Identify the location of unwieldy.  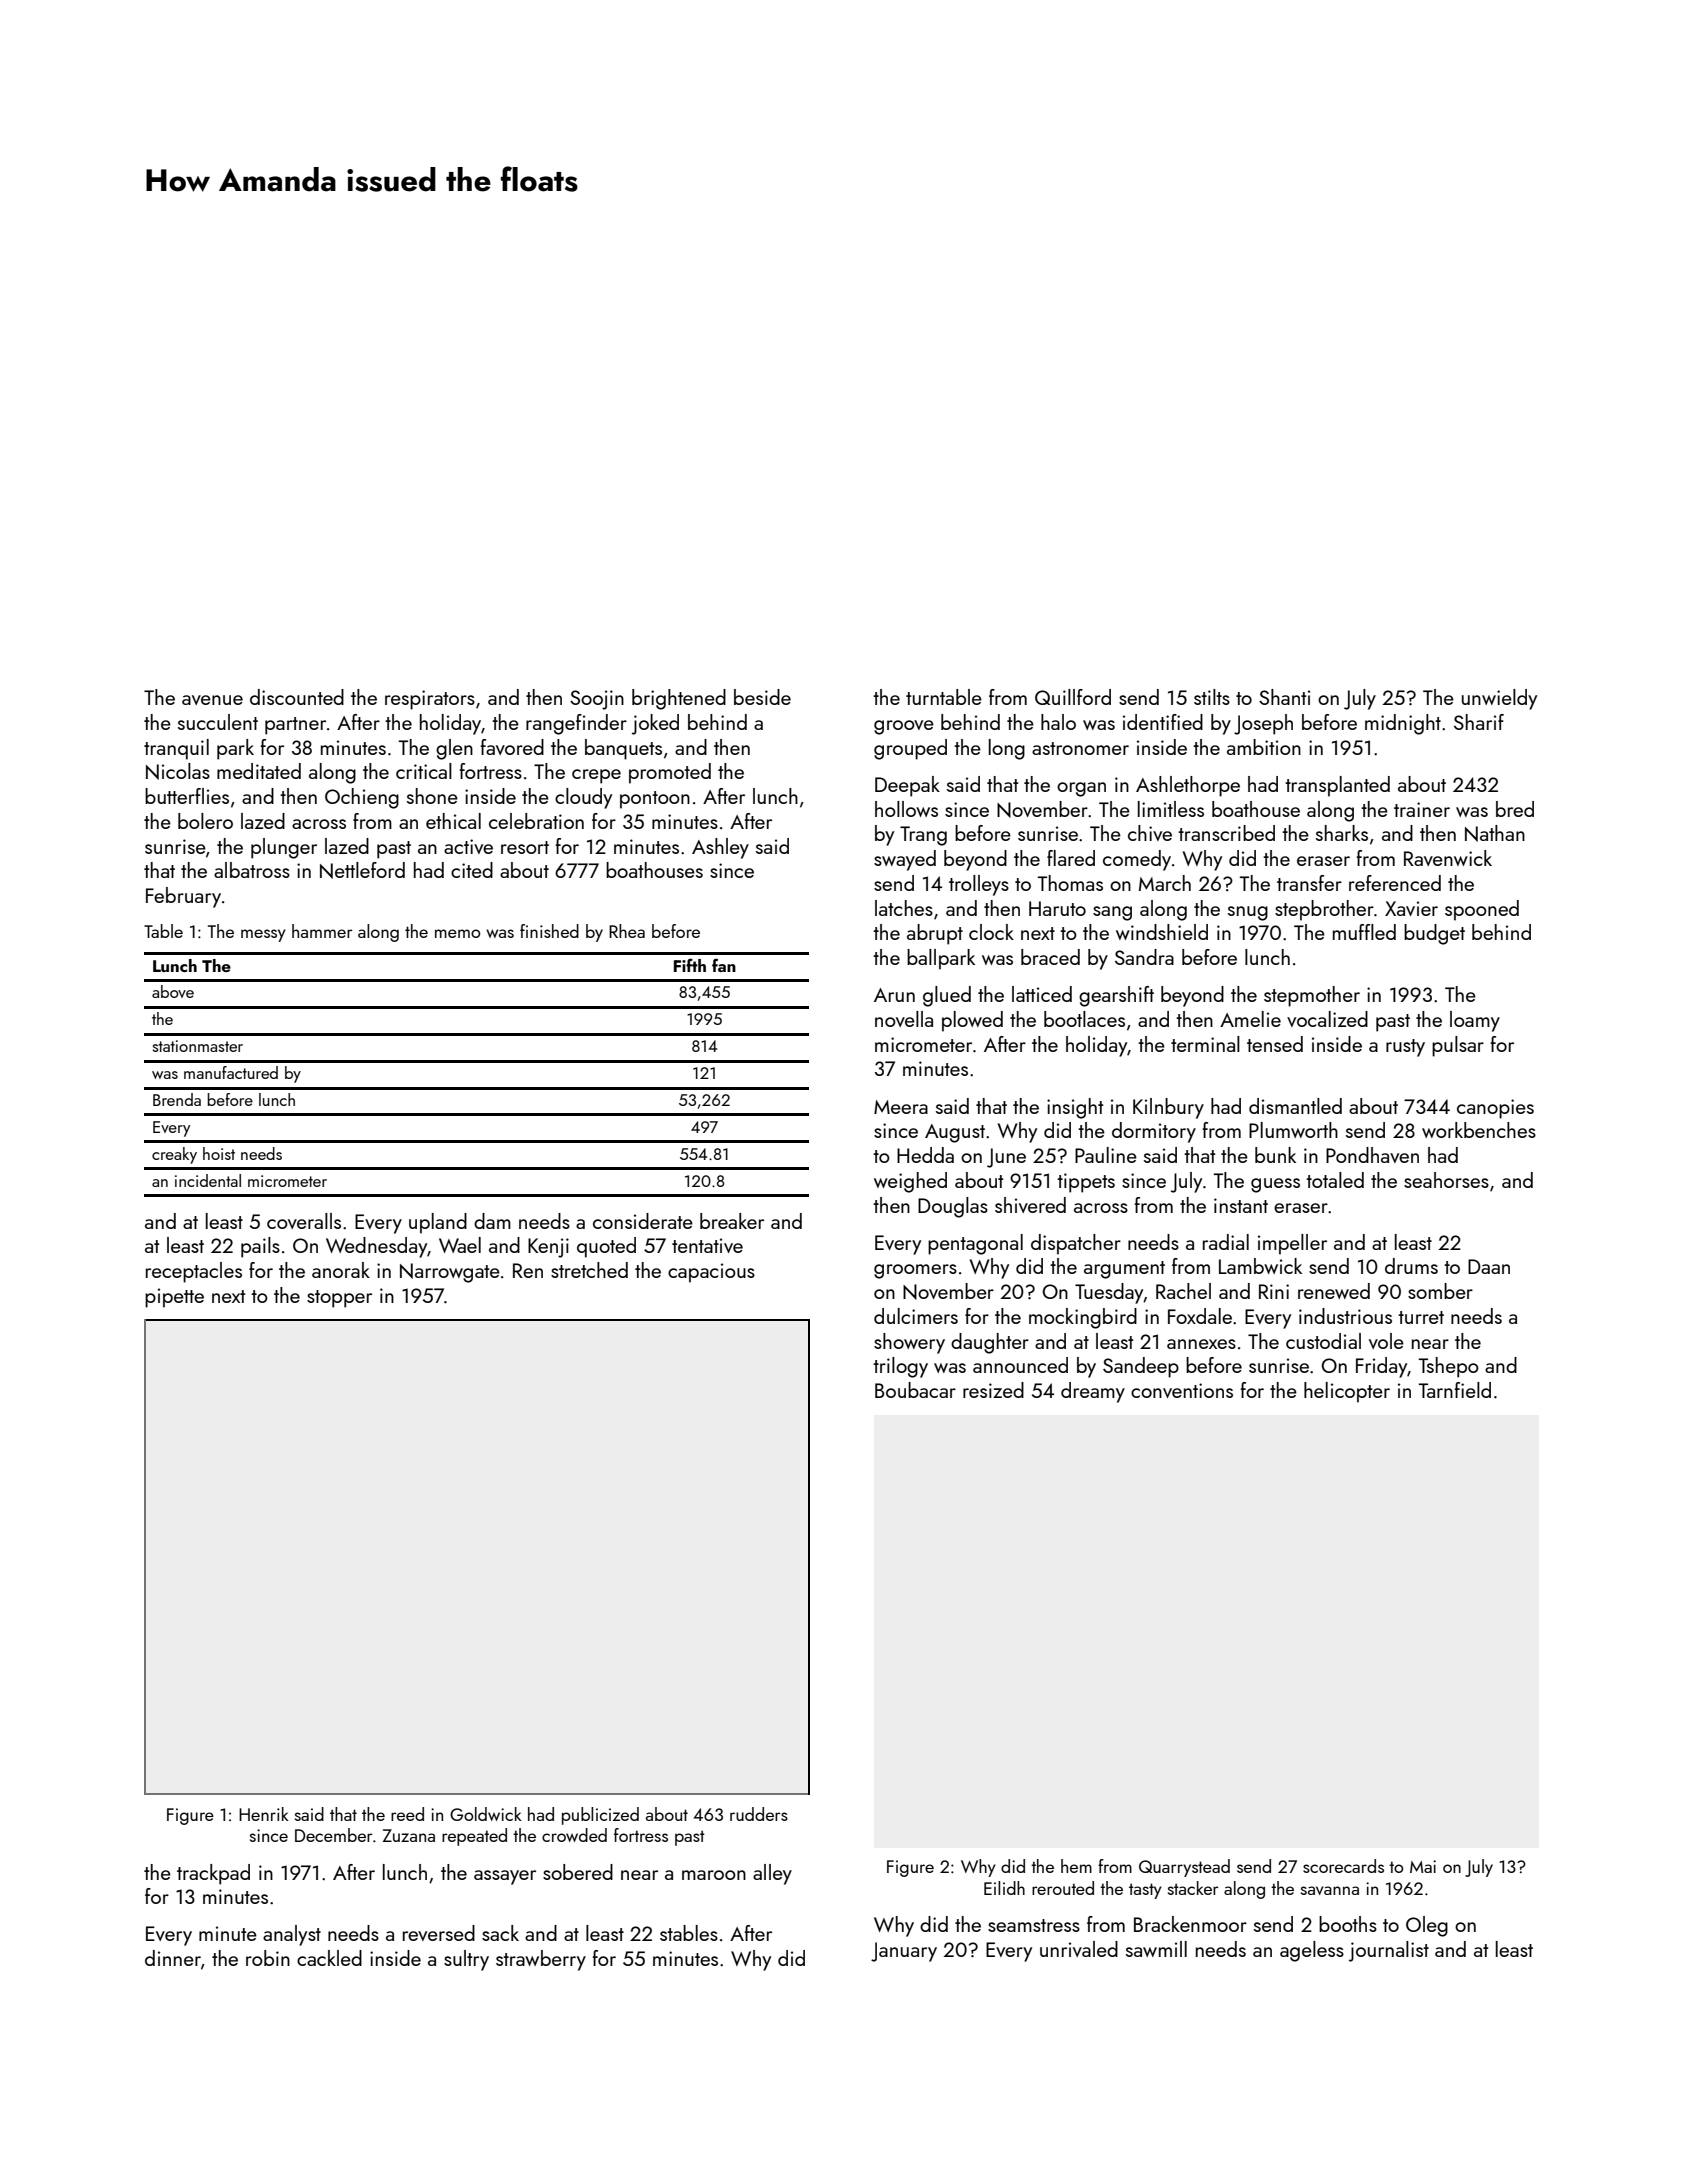
(1499, 699).
